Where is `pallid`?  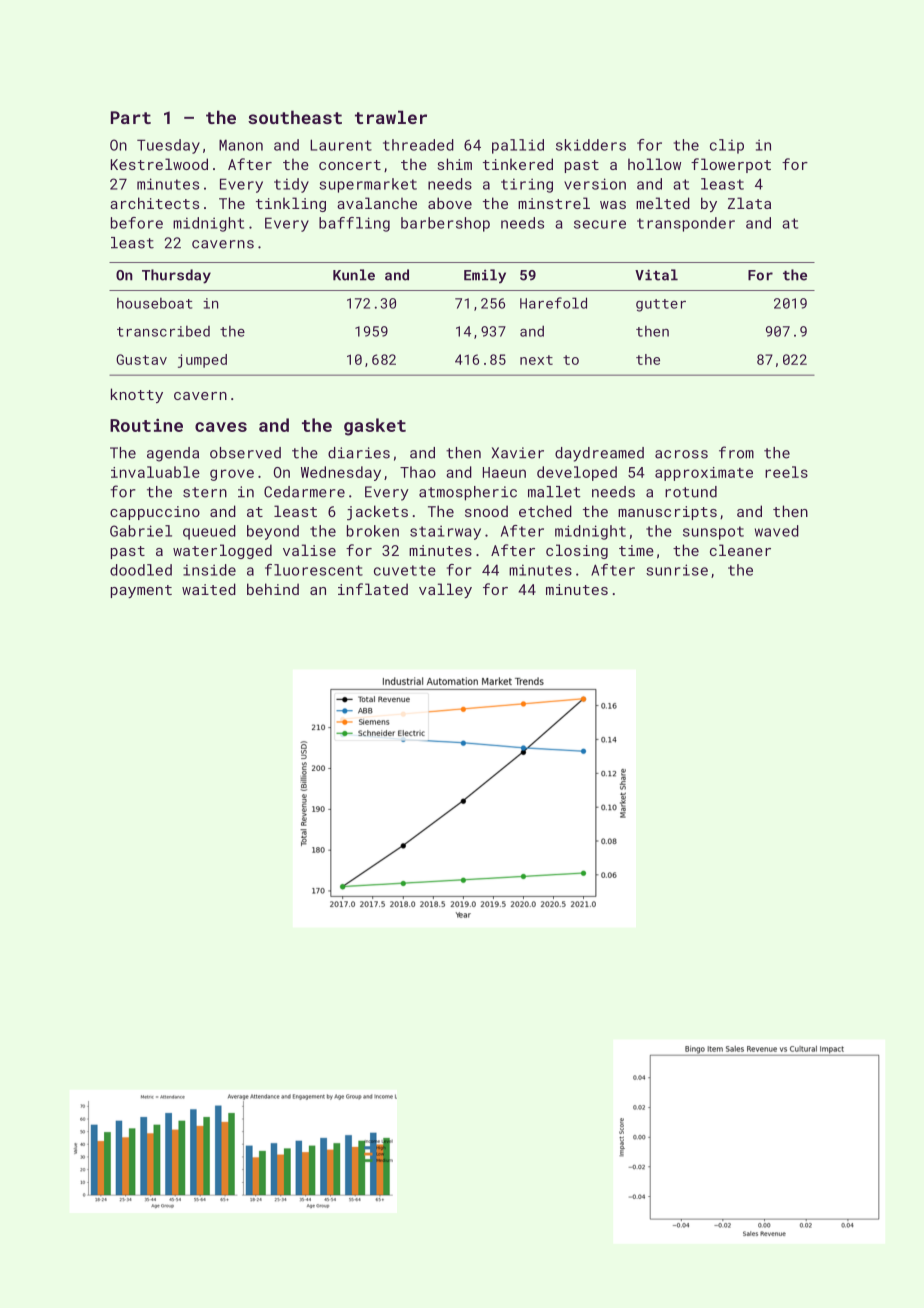 pallid is located at coordinates (518, 146).
